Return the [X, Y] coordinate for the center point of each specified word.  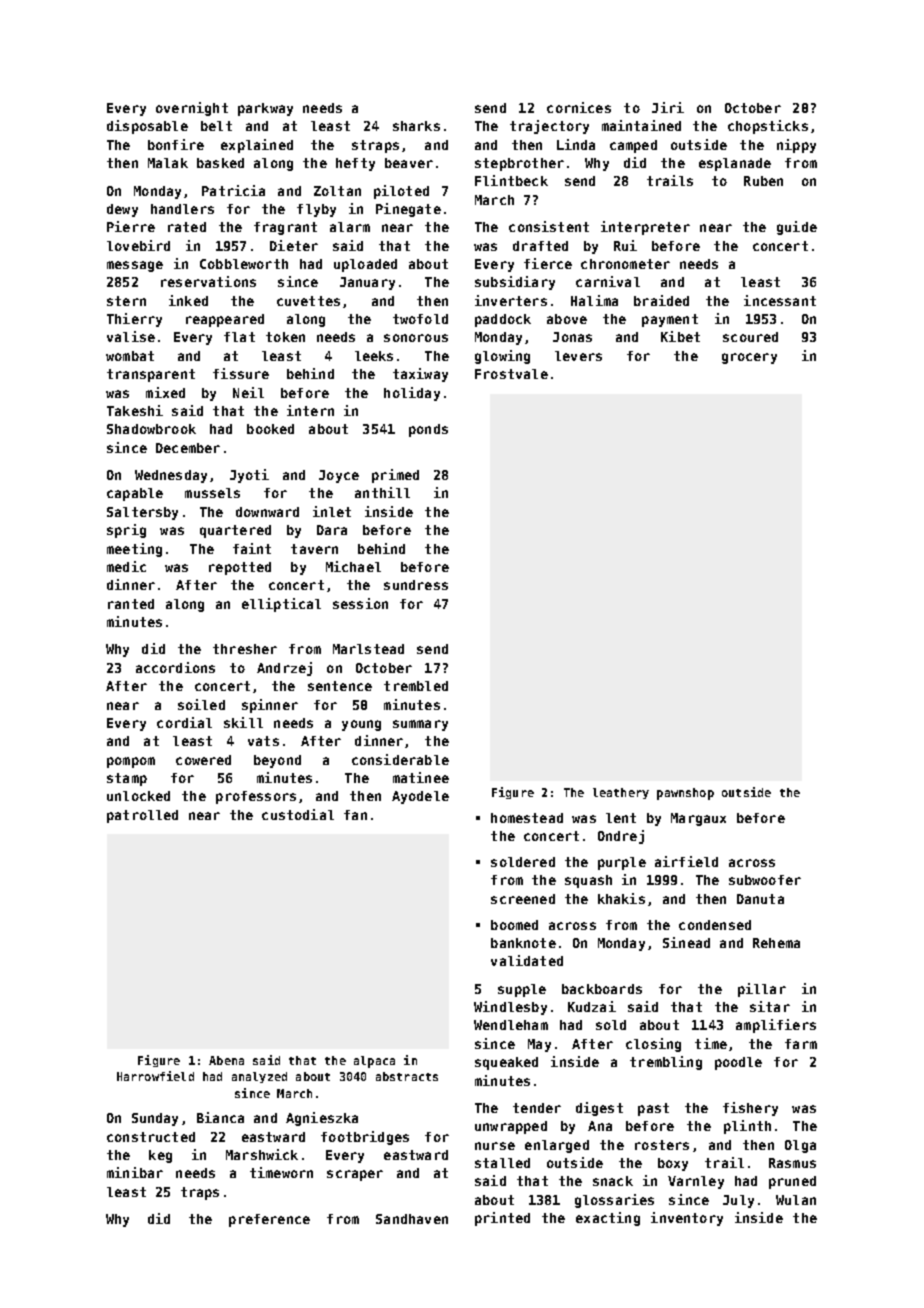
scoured [750, 337]
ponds [428, 430]
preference [269, 1220]
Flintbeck [511, 180]
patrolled [142, 816]
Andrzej [284, 669]
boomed [514, 925]
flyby [316, 210]
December [188, 448]
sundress [416, 585]
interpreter [645, 228]
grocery [749, 358]
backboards [602, 989]
